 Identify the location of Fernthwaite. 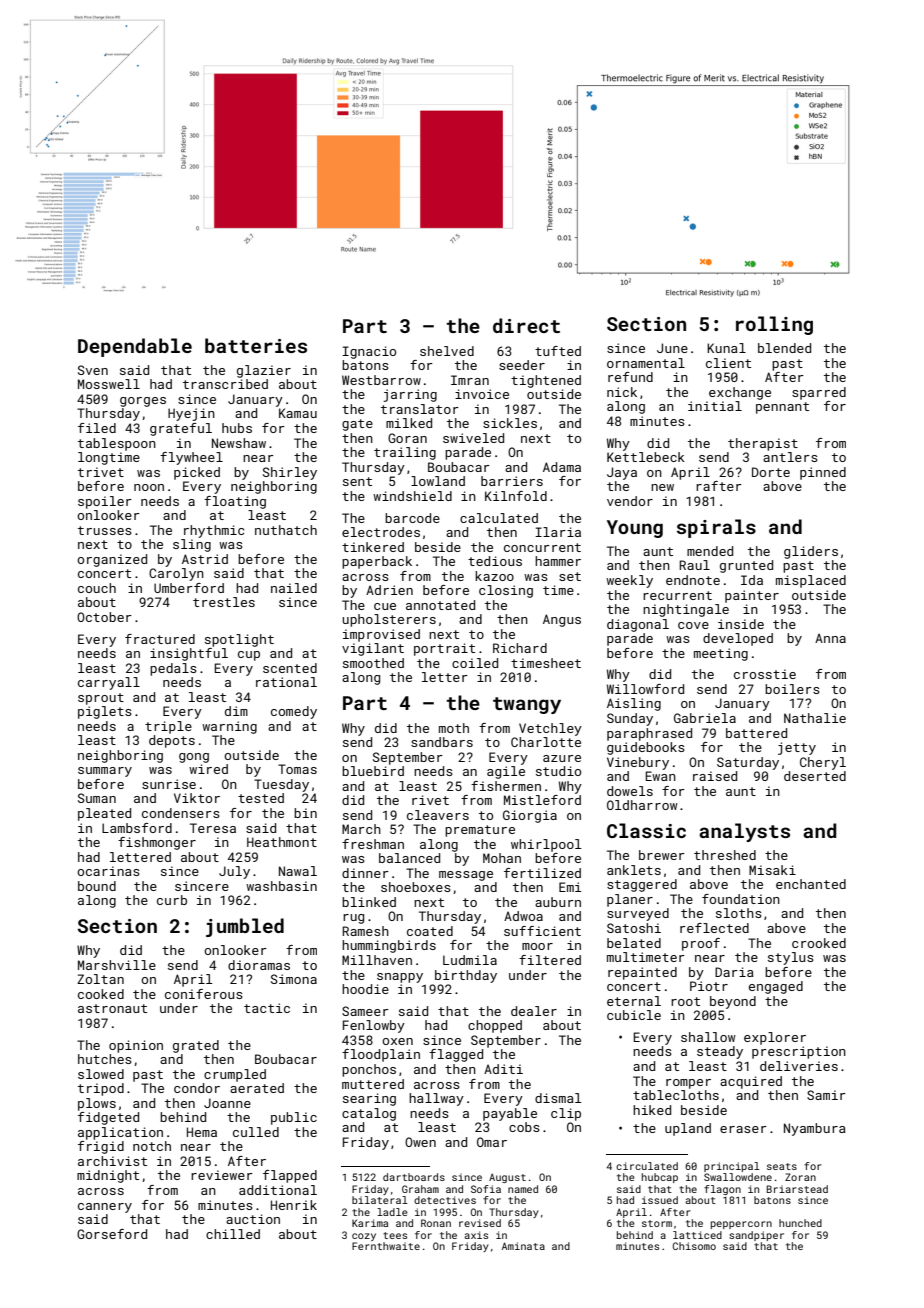
(386, 1246).
